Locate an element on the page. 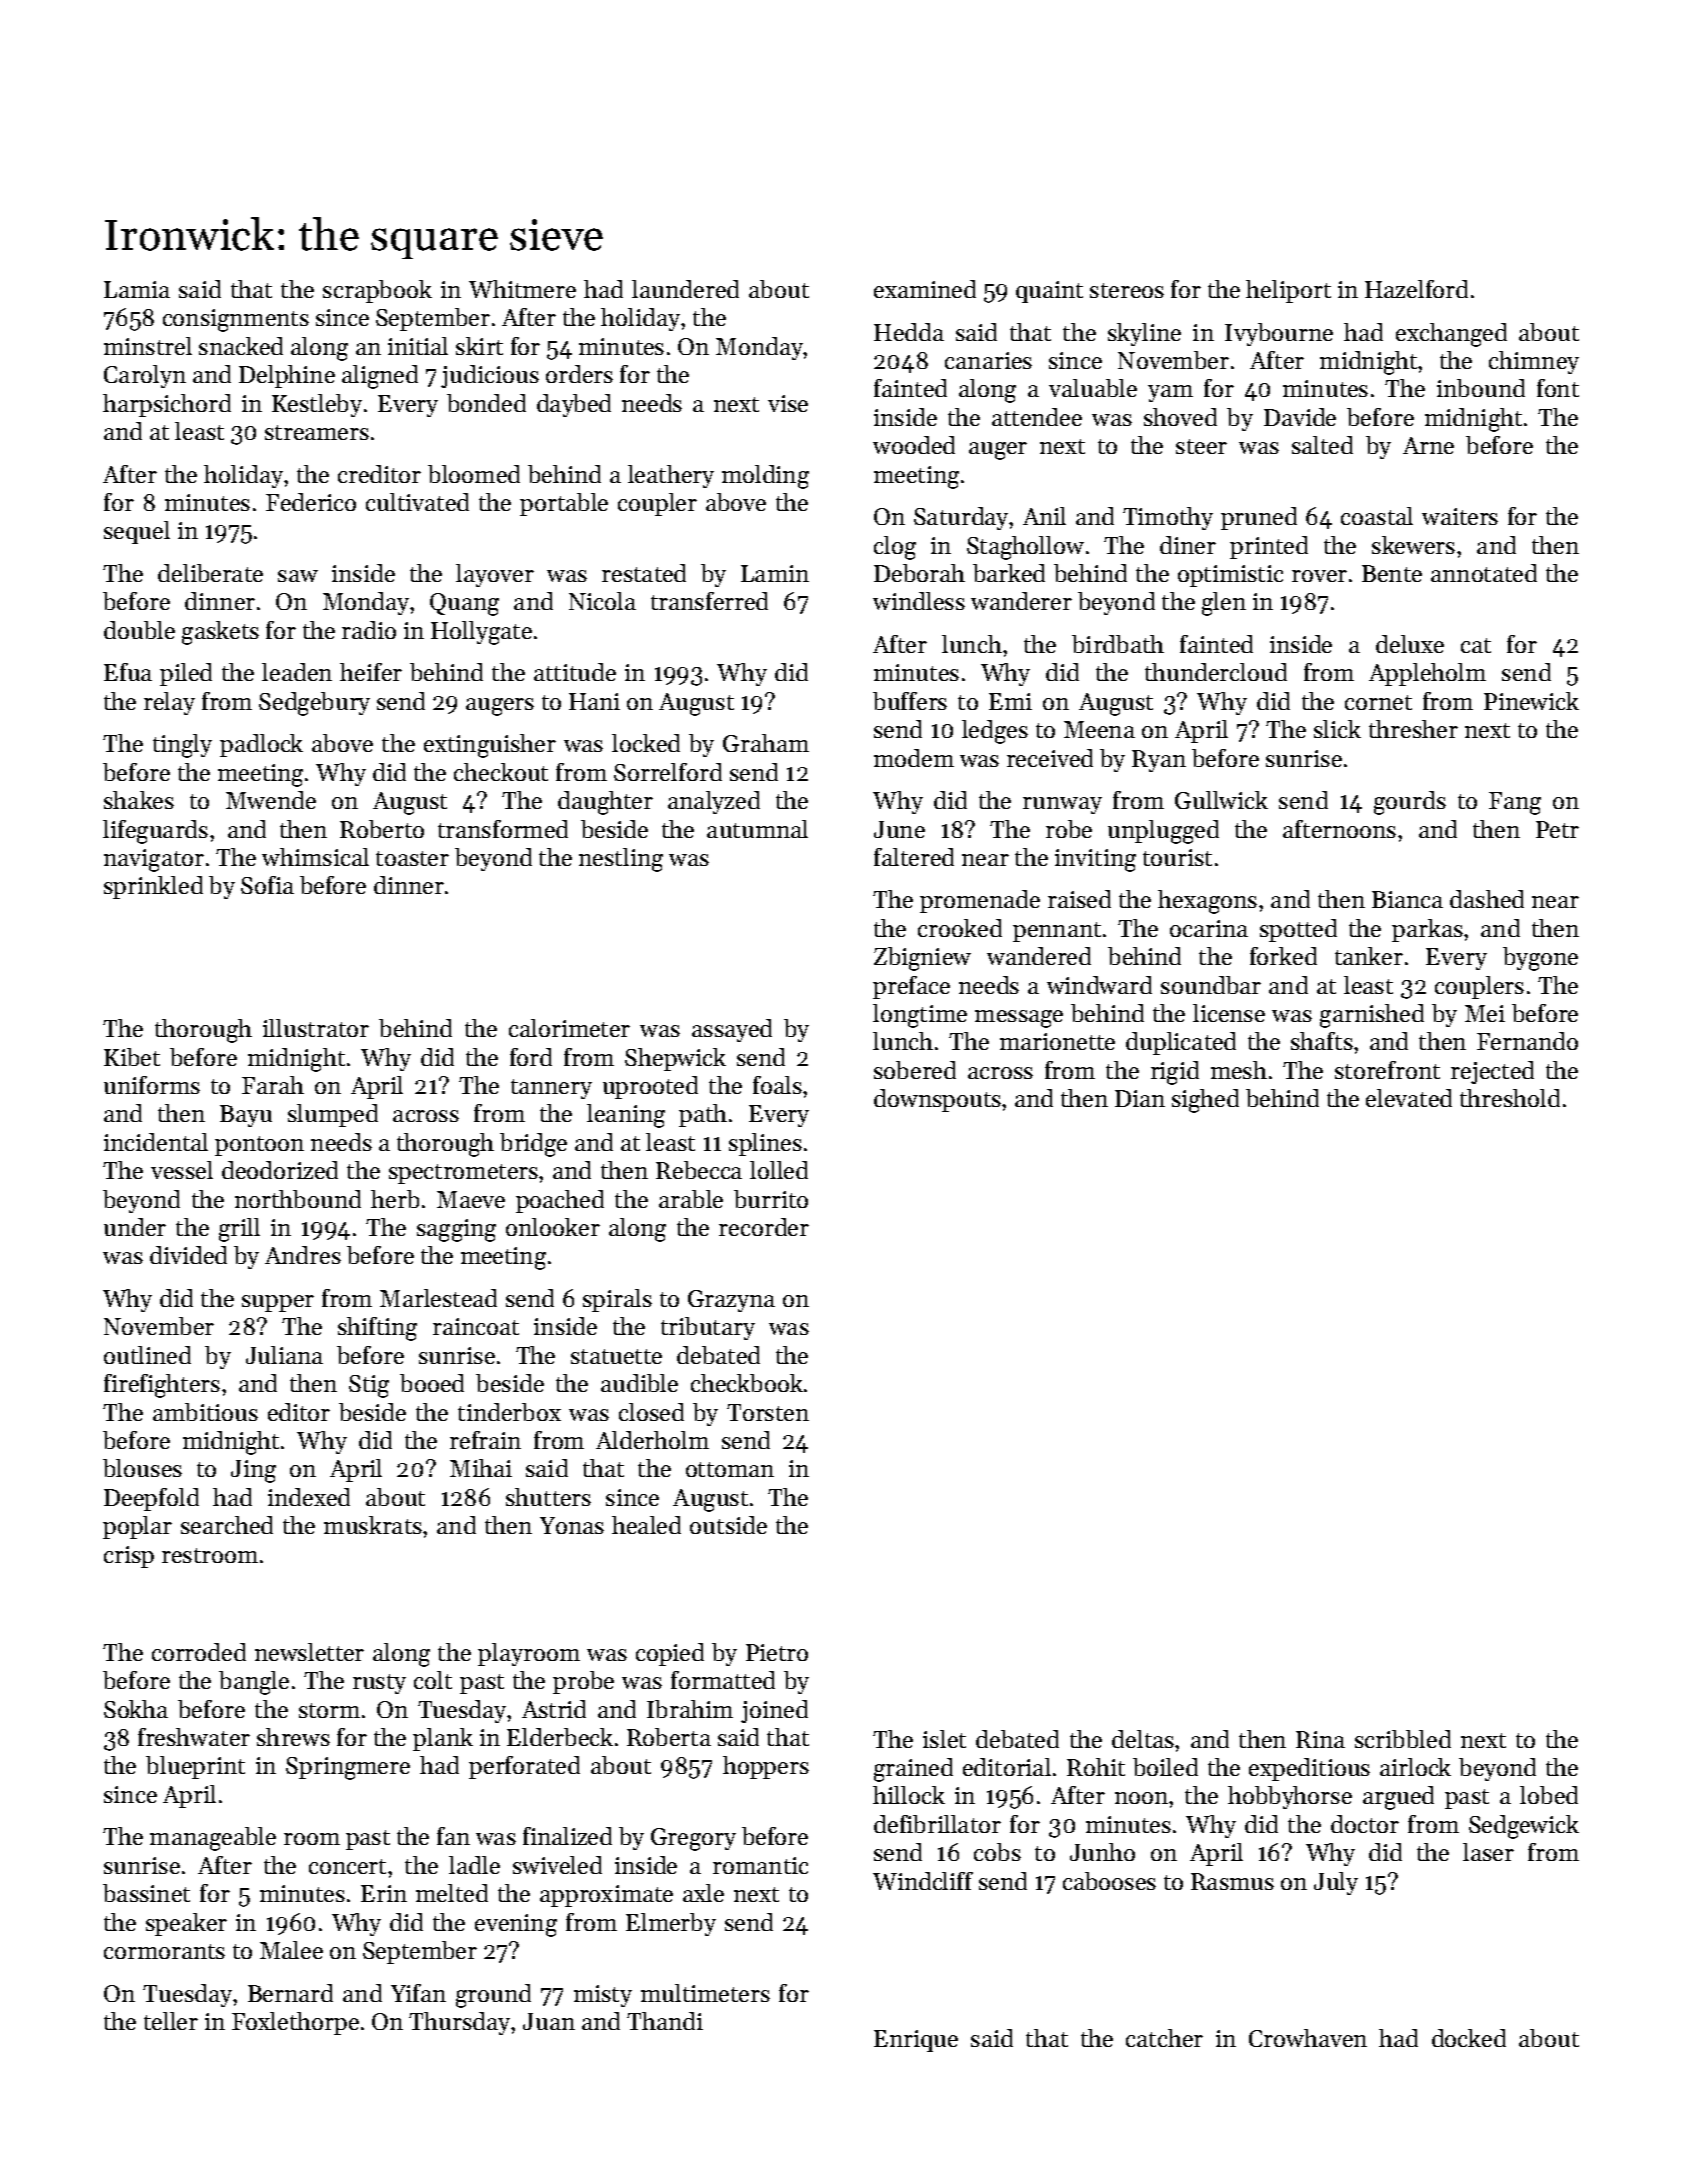  heliport is located at coordinates (1288, 291).
